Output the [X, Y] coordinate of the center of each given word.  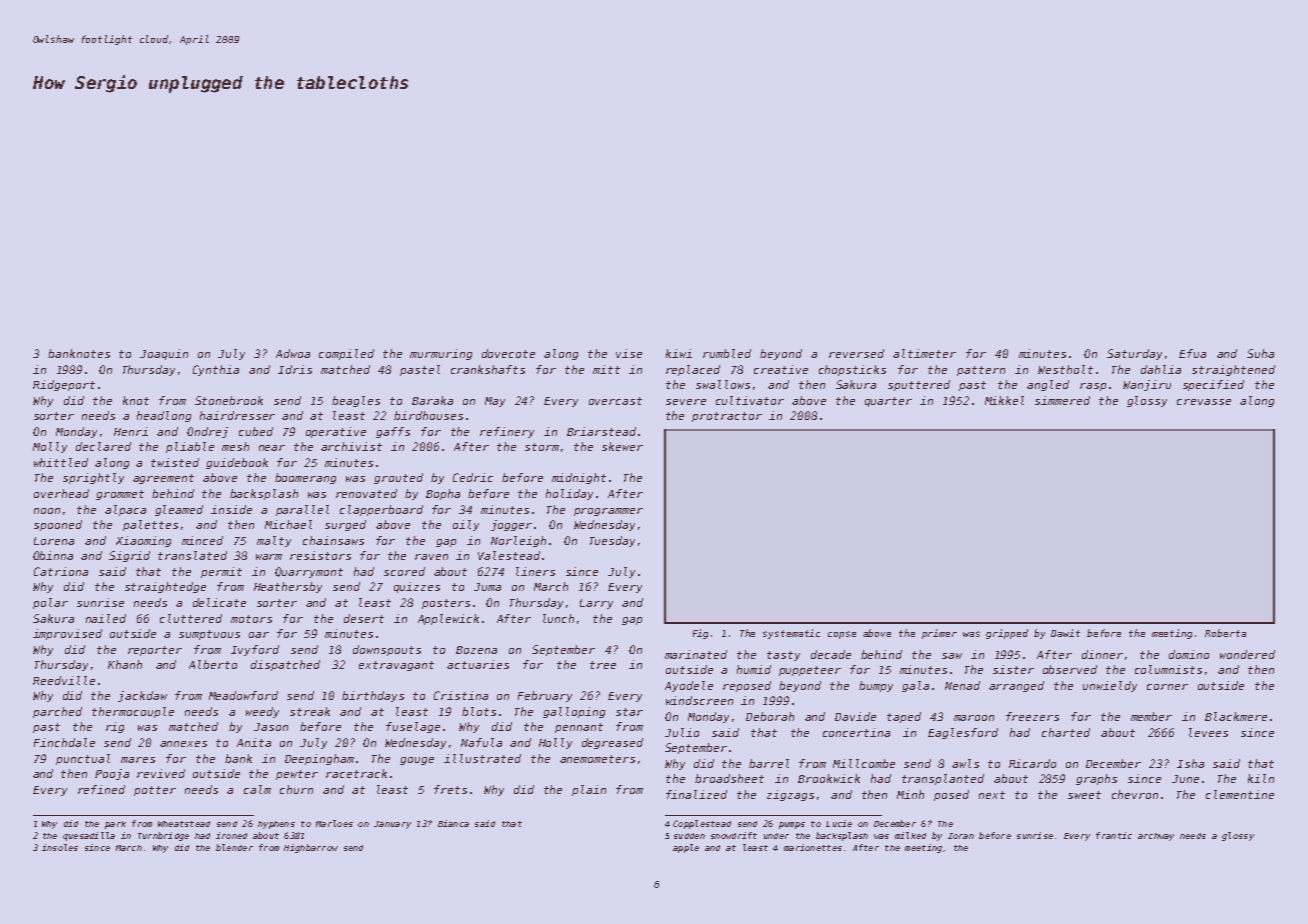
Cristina [461, 695]
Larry [596, 604]
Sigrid [129, 556]
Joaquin [164, 354]
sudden [689, 836]
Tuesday [612, 541]
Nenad [962, 685]
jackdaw [142, 696]
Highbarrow [311, 848]
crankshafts [488, 369]
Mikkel [1004, 400]
